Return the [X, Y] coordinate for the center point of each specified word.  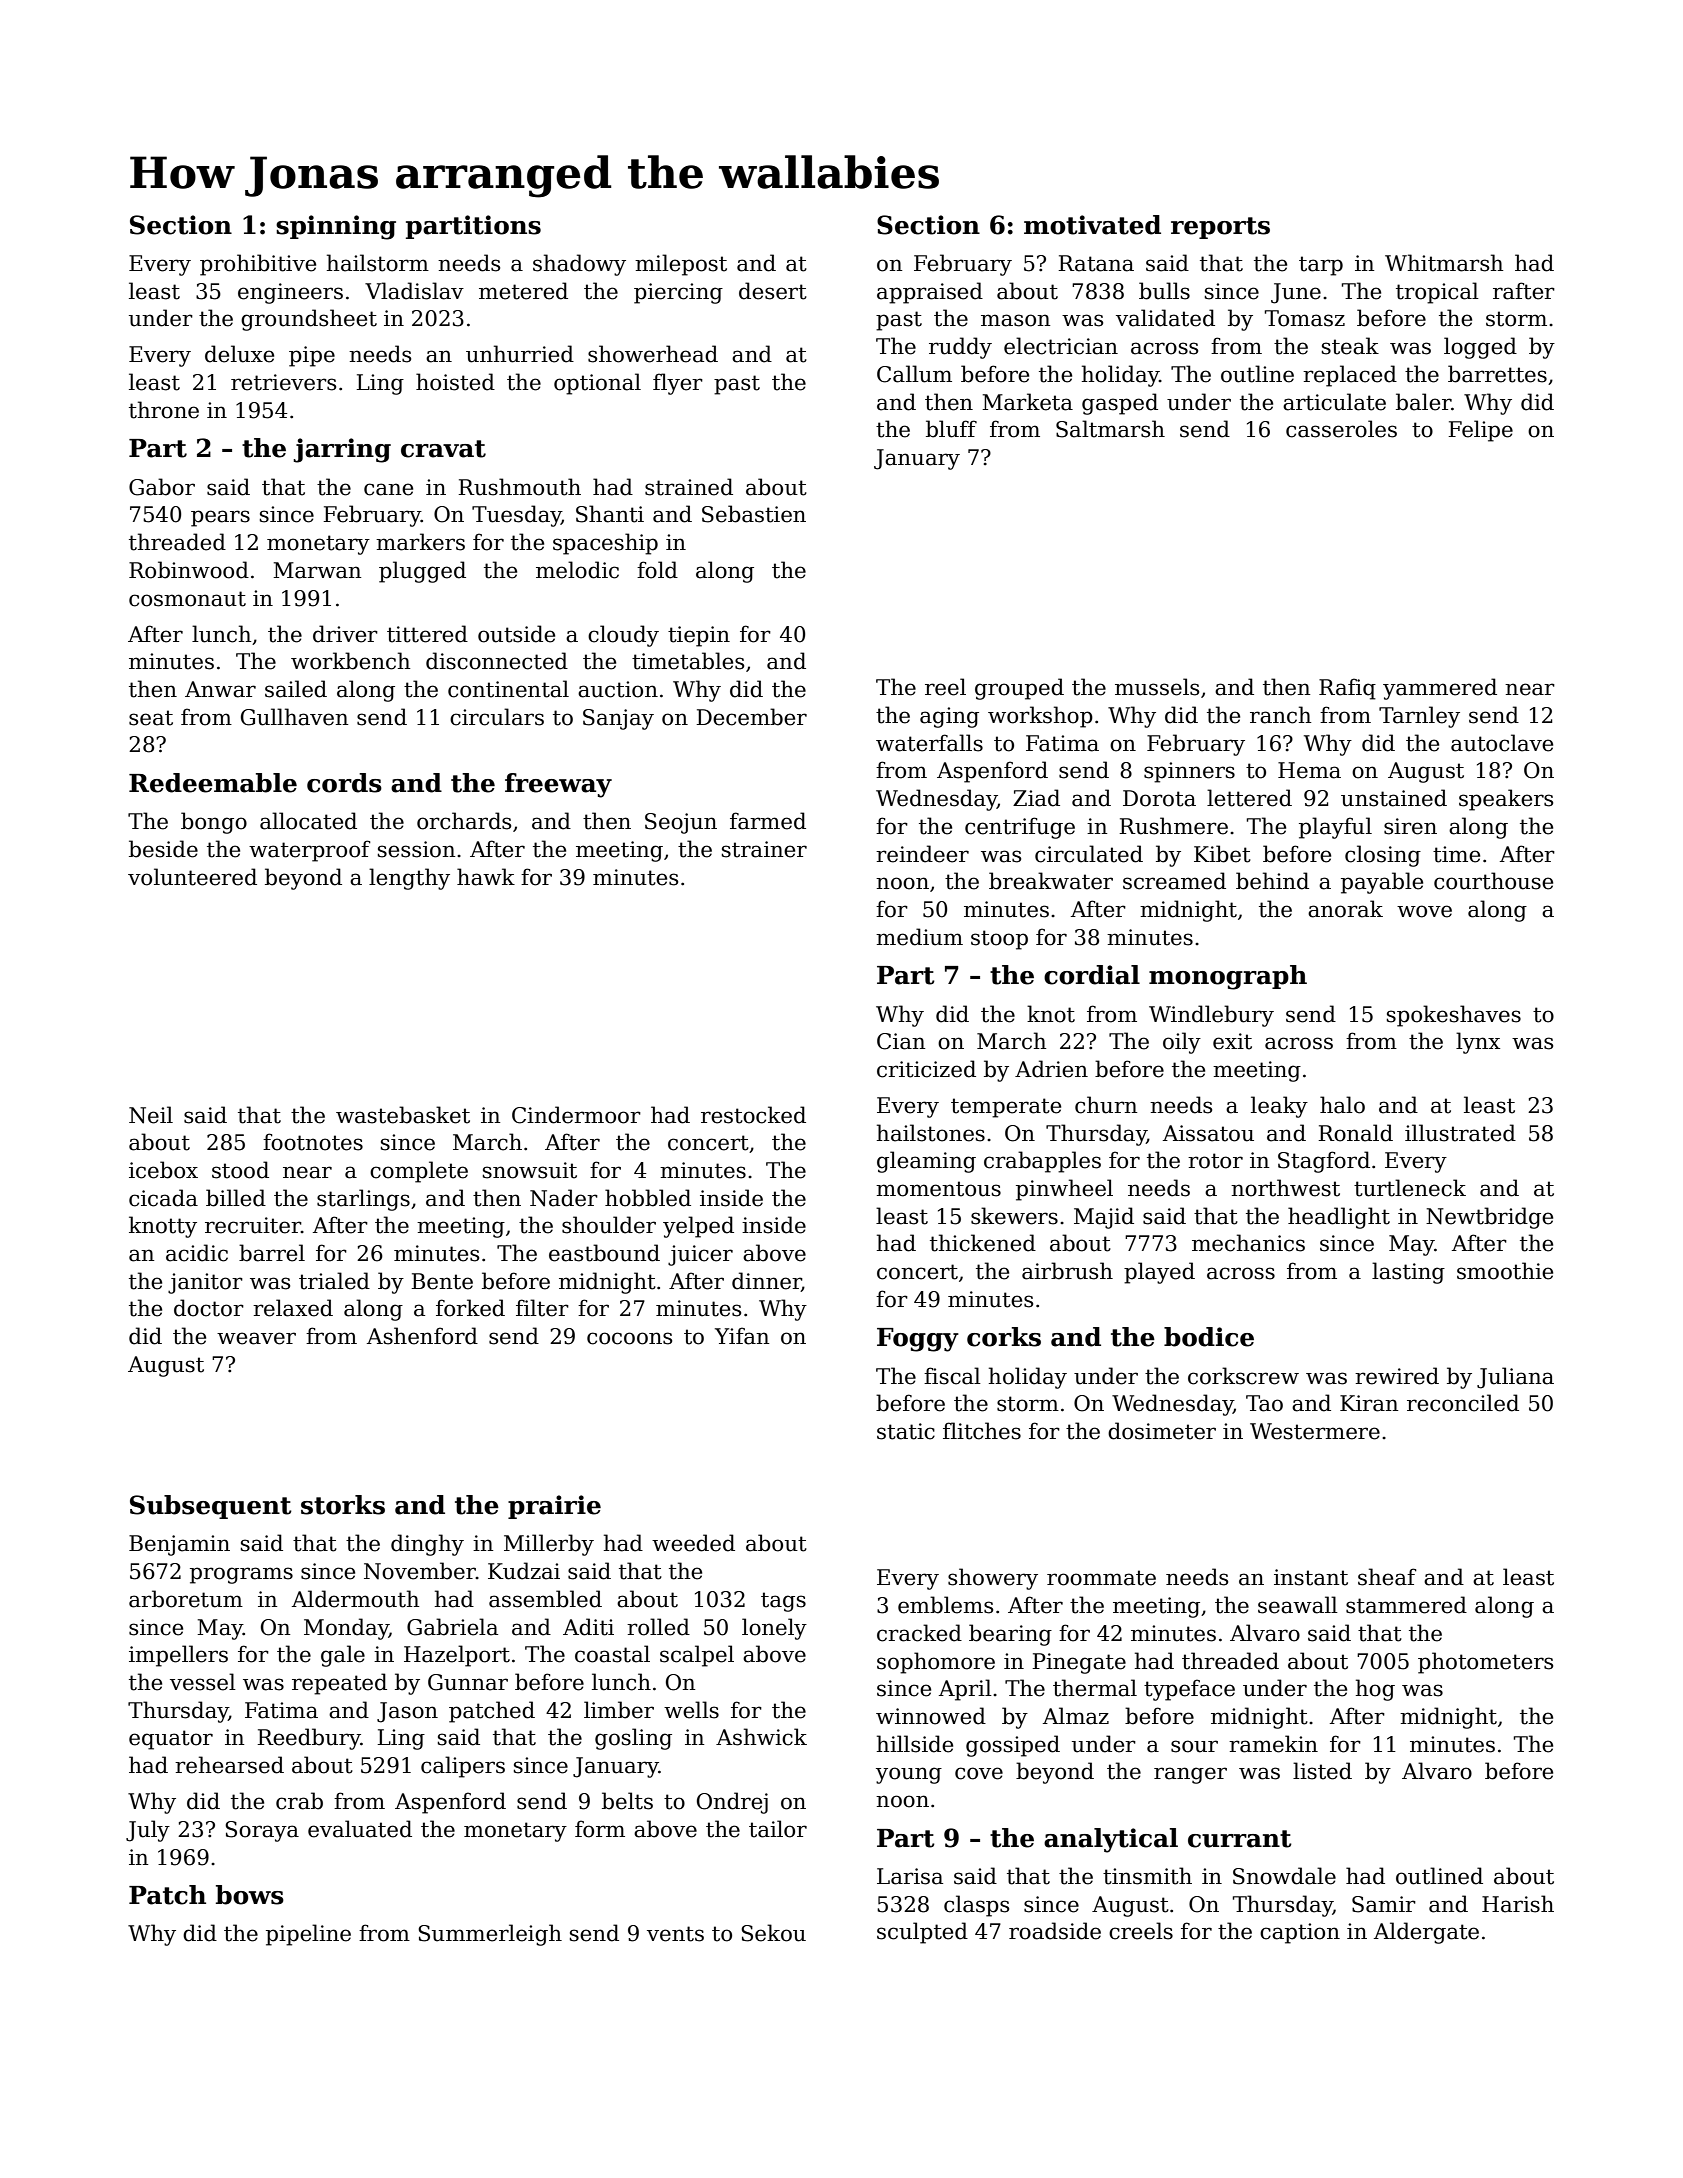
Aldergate [1426, 1933]
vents [675, 1934]
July [148, 1831]
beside [163, 849]
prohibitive [258, 265]
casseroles [1341, 429]
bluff [951, 429]
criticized [926, 1069]
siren [1410, 826]
